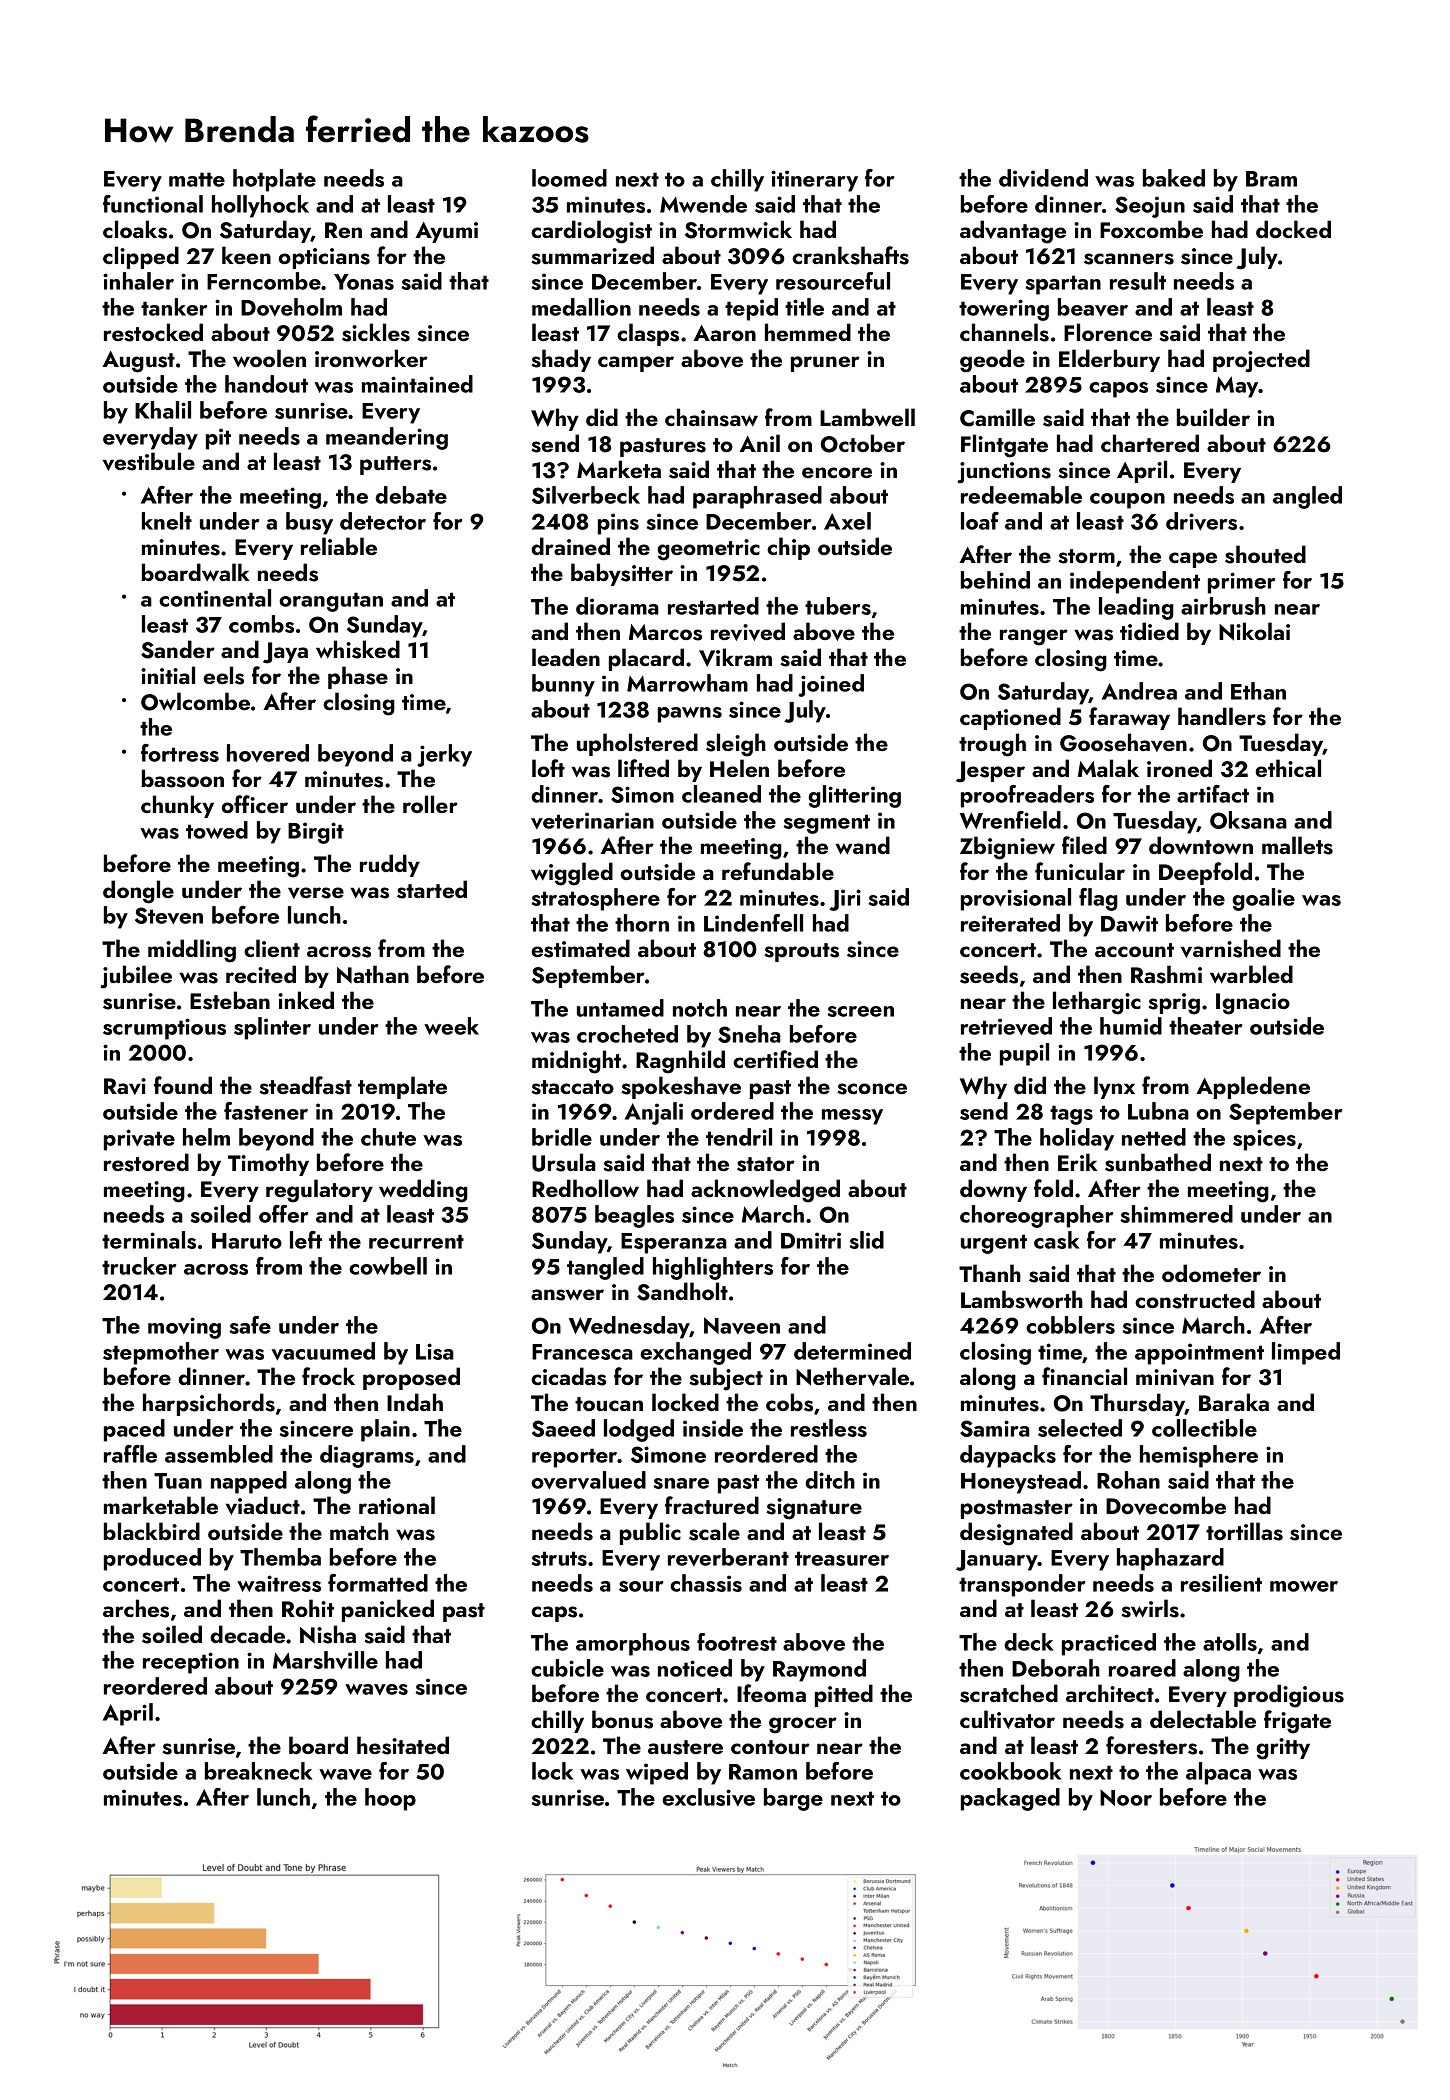 This page has height=2100, width=1450. Describe the element at coordinates (1211, 1273) in the page. I see `odometer` at that location.
